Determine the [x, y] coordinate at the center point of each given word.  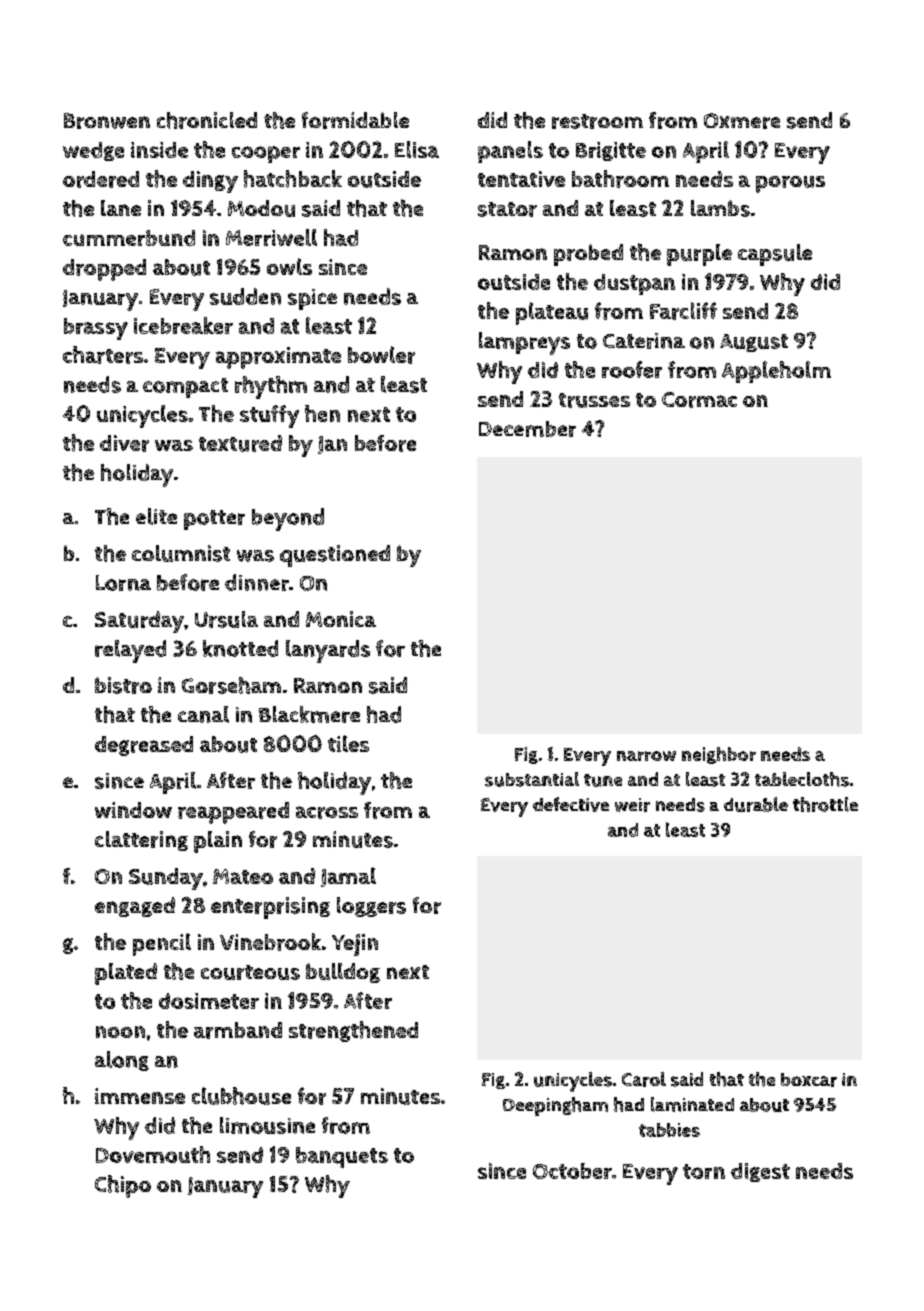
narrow [646, 756]
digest [760, 1172]
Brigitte [611, 151]
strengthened [353, 1031]
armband [238, 1030]
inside [159, 150]
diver [124, 443]
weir [632, 805]
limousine [267, 1125]
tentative [521, 179]
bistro [123, 685]
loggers [371, 907]
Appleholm [776, 372]
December [527, 429]
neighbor [719, 755]
